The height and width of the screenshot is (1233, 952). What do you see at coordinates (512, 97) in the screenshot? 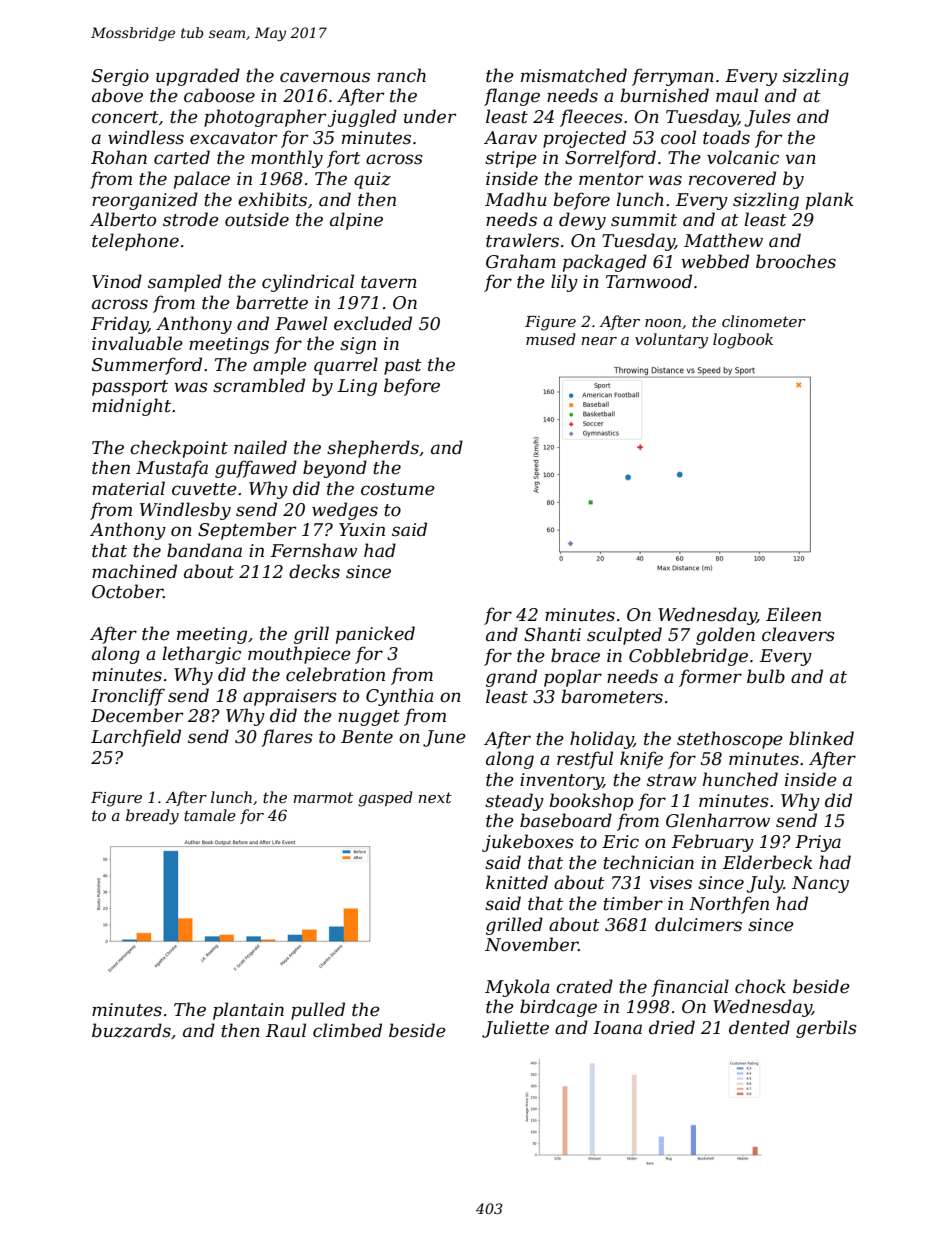
I see `flange` at bounding box center [512, 97].
